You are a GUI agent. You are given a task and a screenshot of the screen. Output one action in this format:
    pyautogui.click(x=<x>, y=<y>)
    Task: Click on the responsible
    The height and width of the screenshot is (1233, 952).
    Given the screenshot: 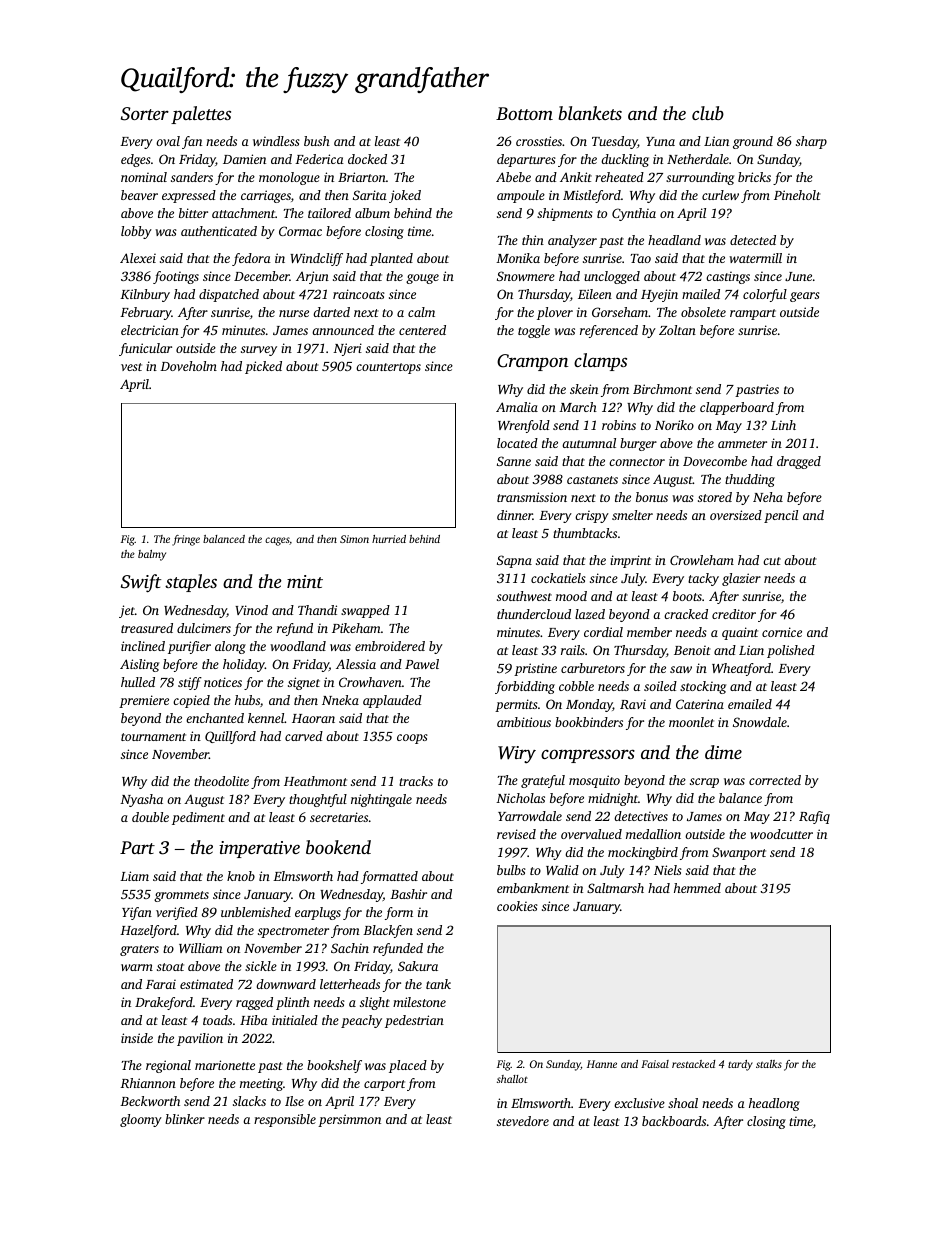 What is the action you would take?
    pyautogui.click(x=285, y=1120)
